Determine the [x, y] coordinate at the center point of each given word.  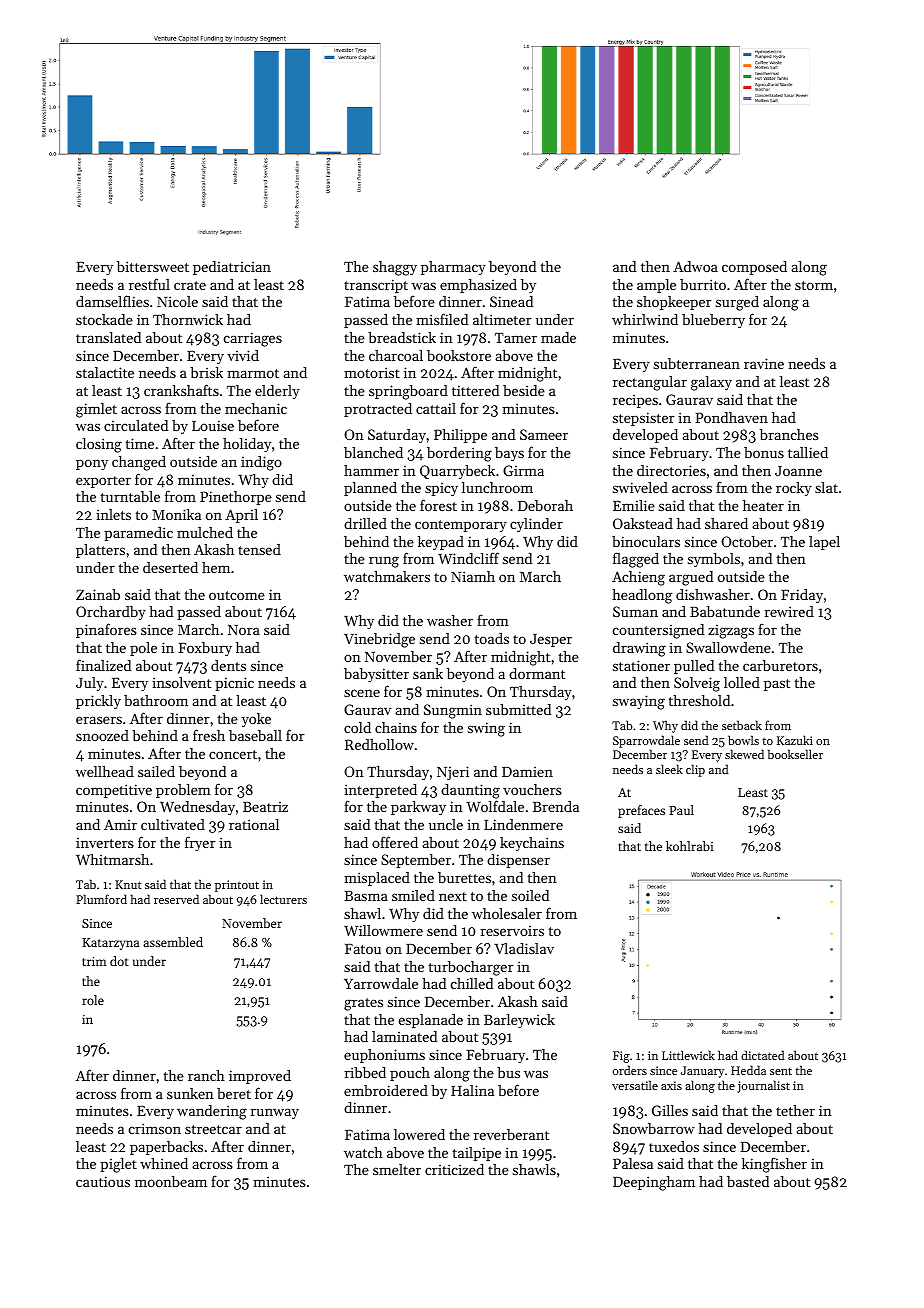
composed [754, 268]
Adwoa [695, 266]
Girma [523, 470]
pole [143, 649]
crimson [155, 1128]
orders [630, 1070]
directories [671, 470]
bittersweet [153, 266]
